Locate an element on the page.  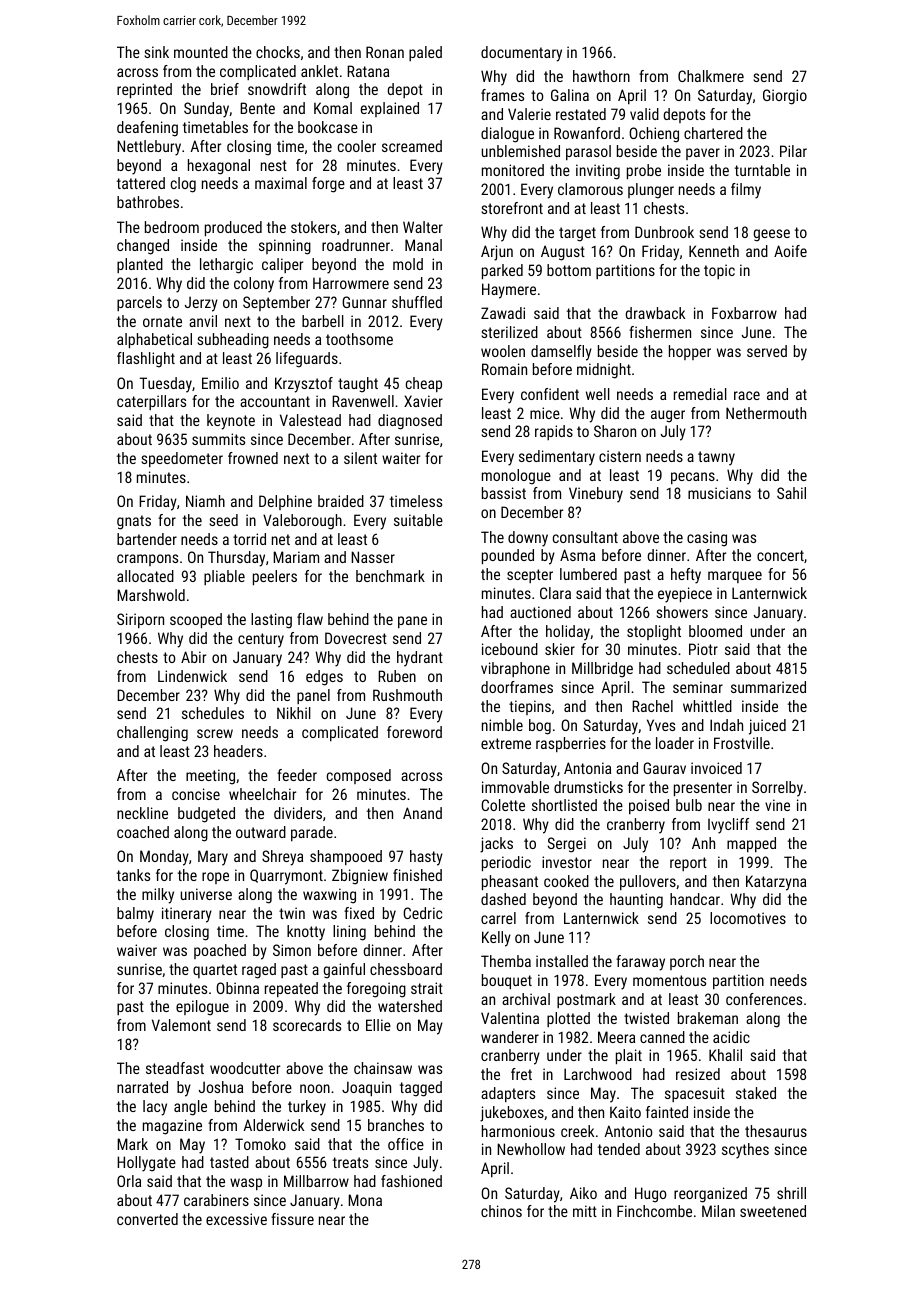
Chalkmere is located at coordinates (711, 76).
